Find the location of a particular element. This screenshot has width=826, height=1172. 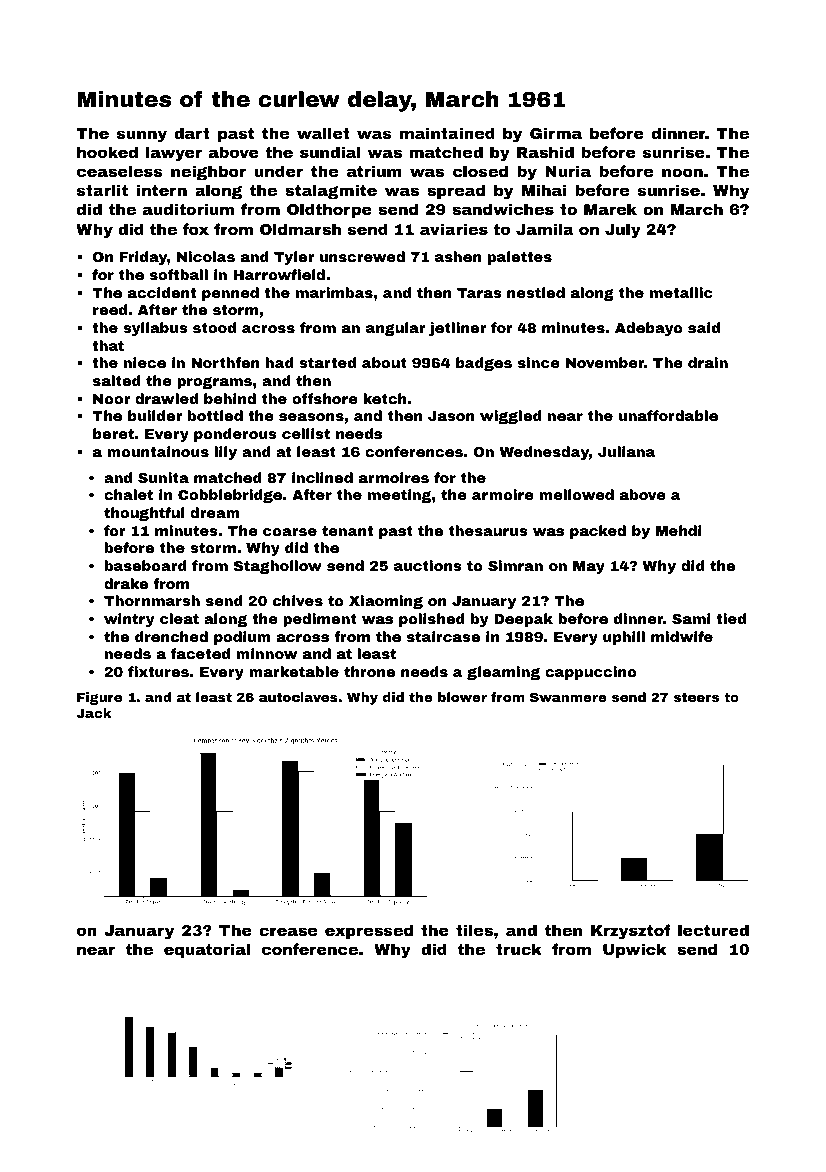

drake is located at coordinates (126, 583).
